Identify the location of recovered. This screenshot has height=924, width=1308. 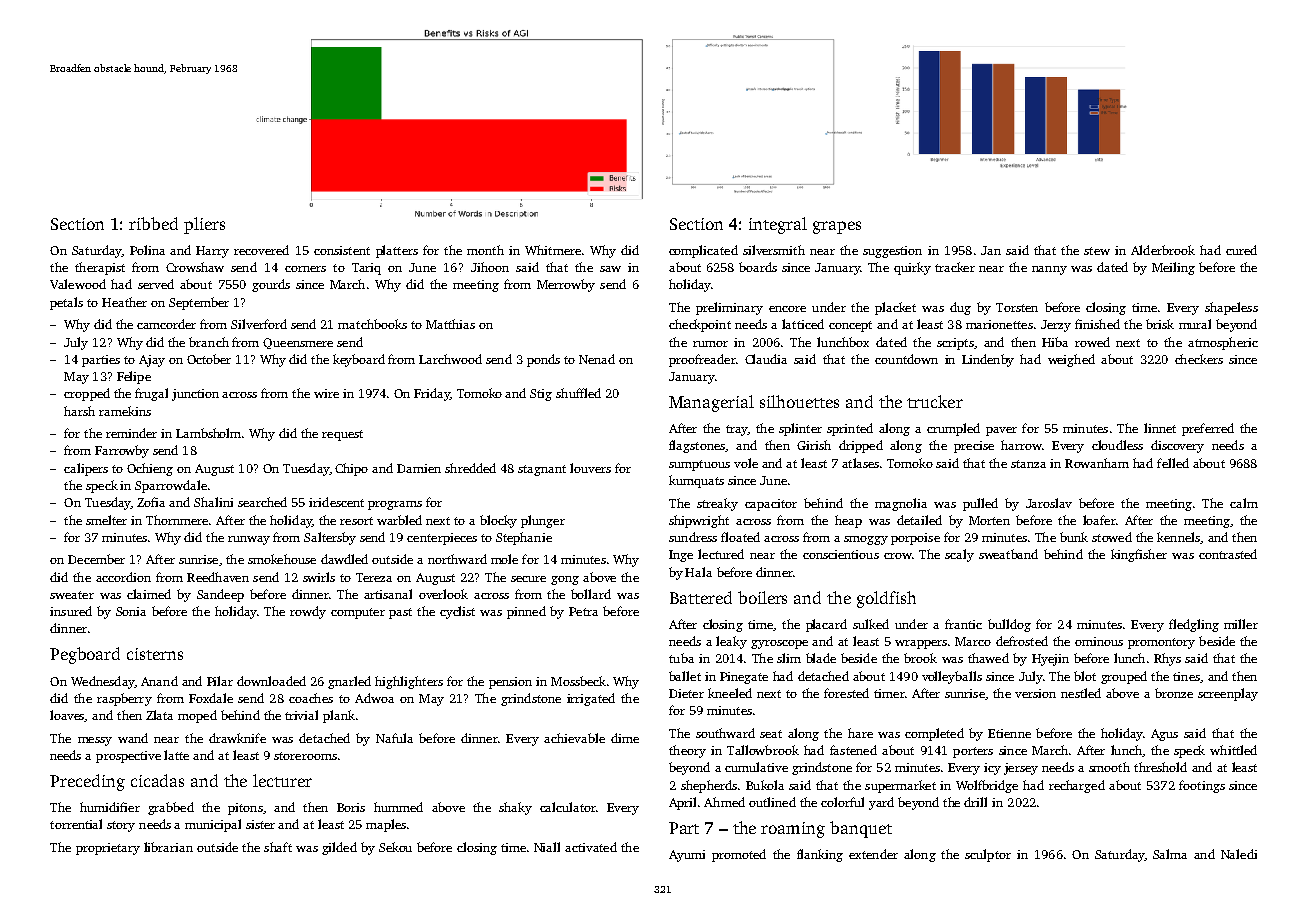
(261, 250).
